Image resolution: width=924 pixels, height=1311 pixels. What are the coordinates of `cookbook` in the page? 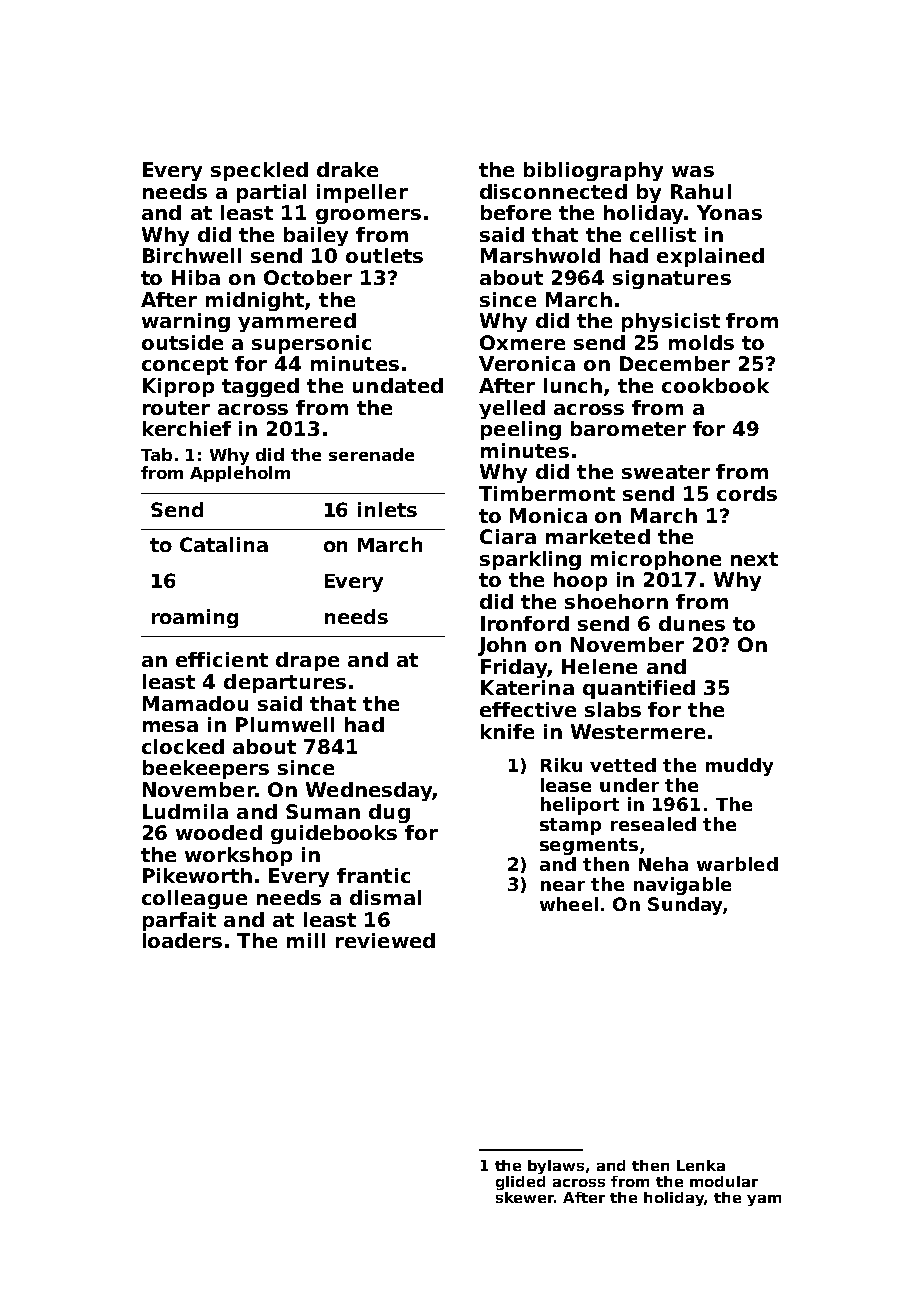 It's located at (715, 385).
